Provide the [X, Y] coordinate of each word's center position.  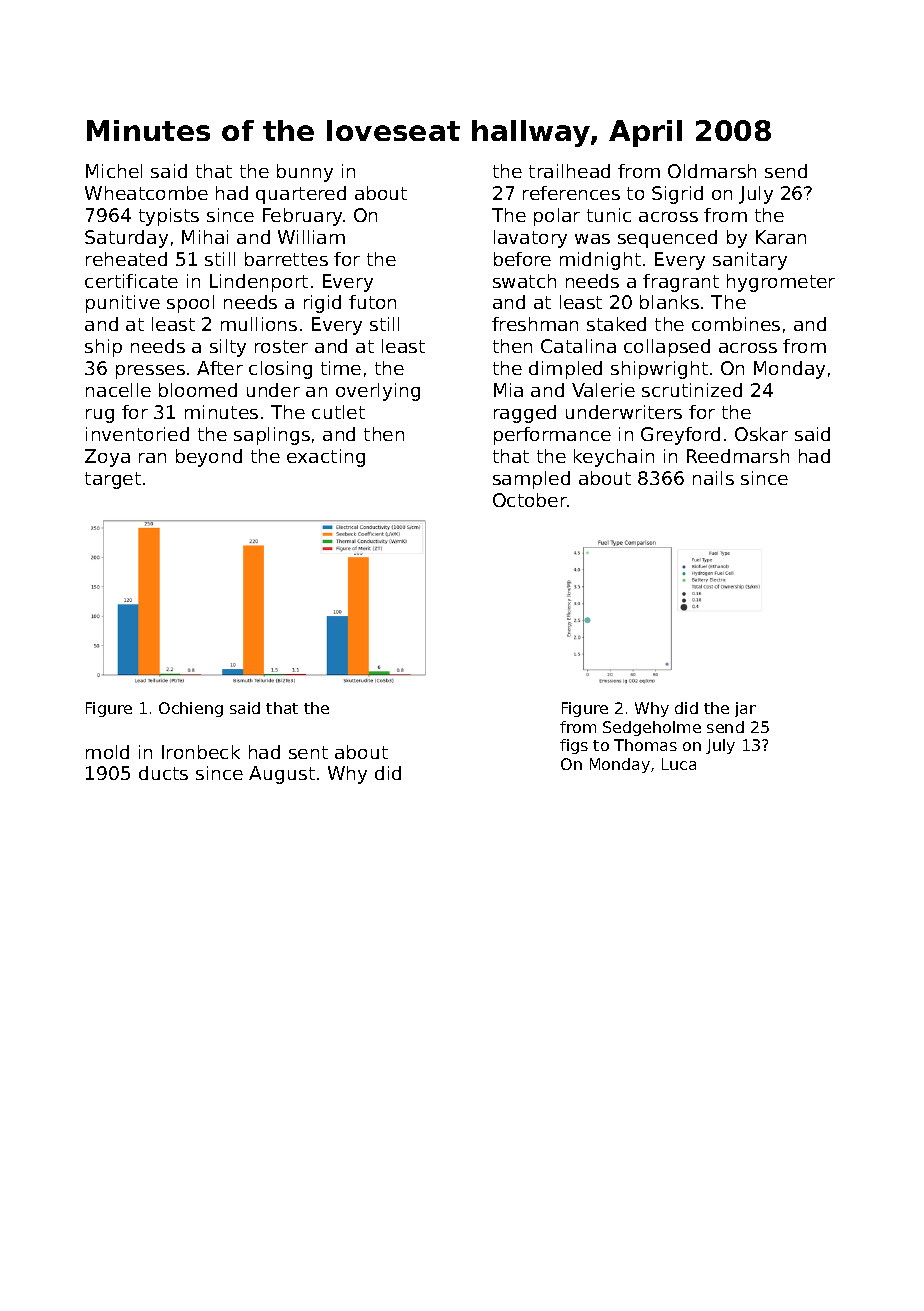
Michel [114, 171]
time [341, 368]
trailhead [569, 171]
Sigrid [677, 195]
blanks [669, 302]
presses [150, 372]
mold [107, 752]
